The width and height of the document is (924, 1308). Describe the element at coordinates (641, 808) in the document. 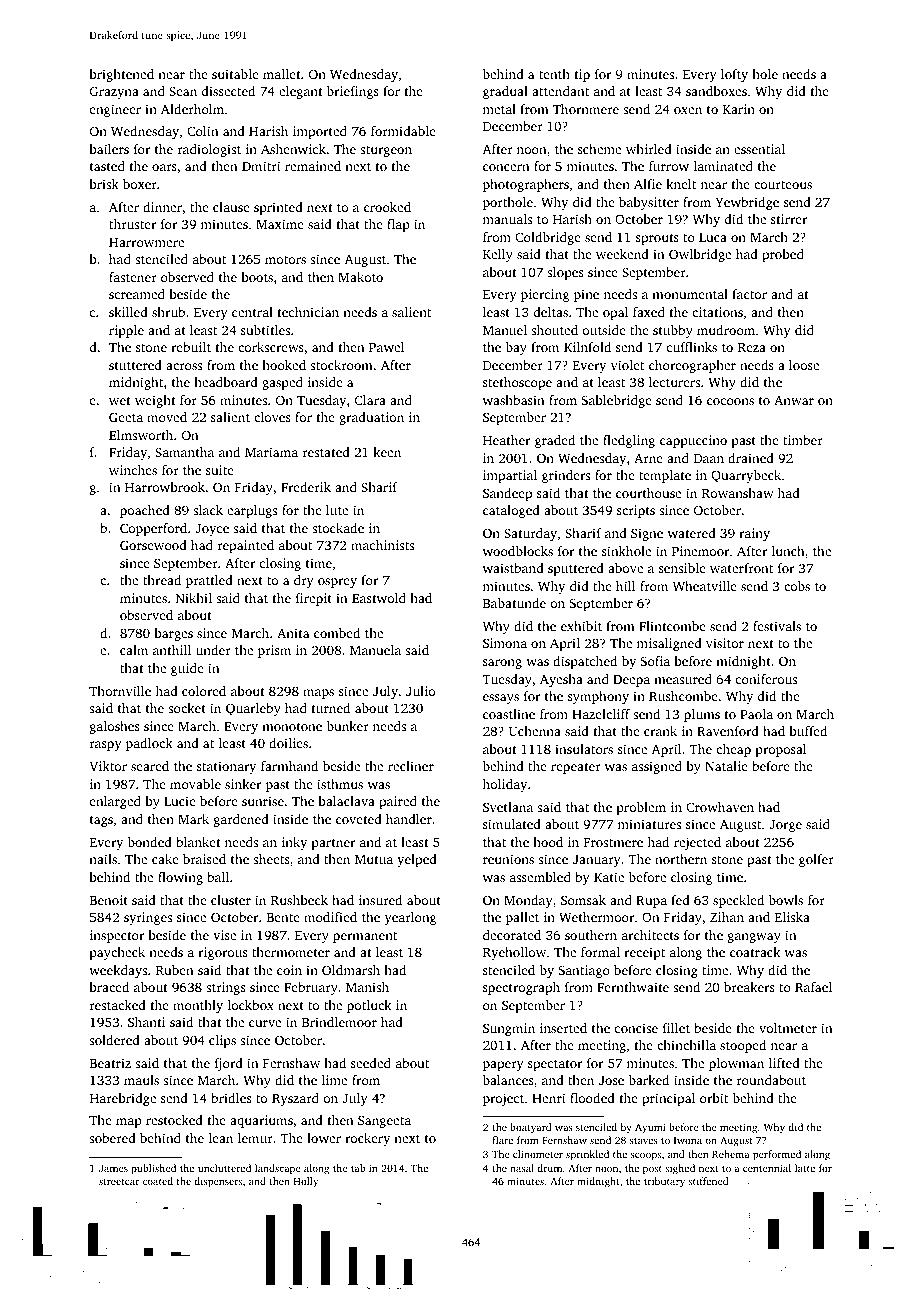

I see `problem` at that location.
